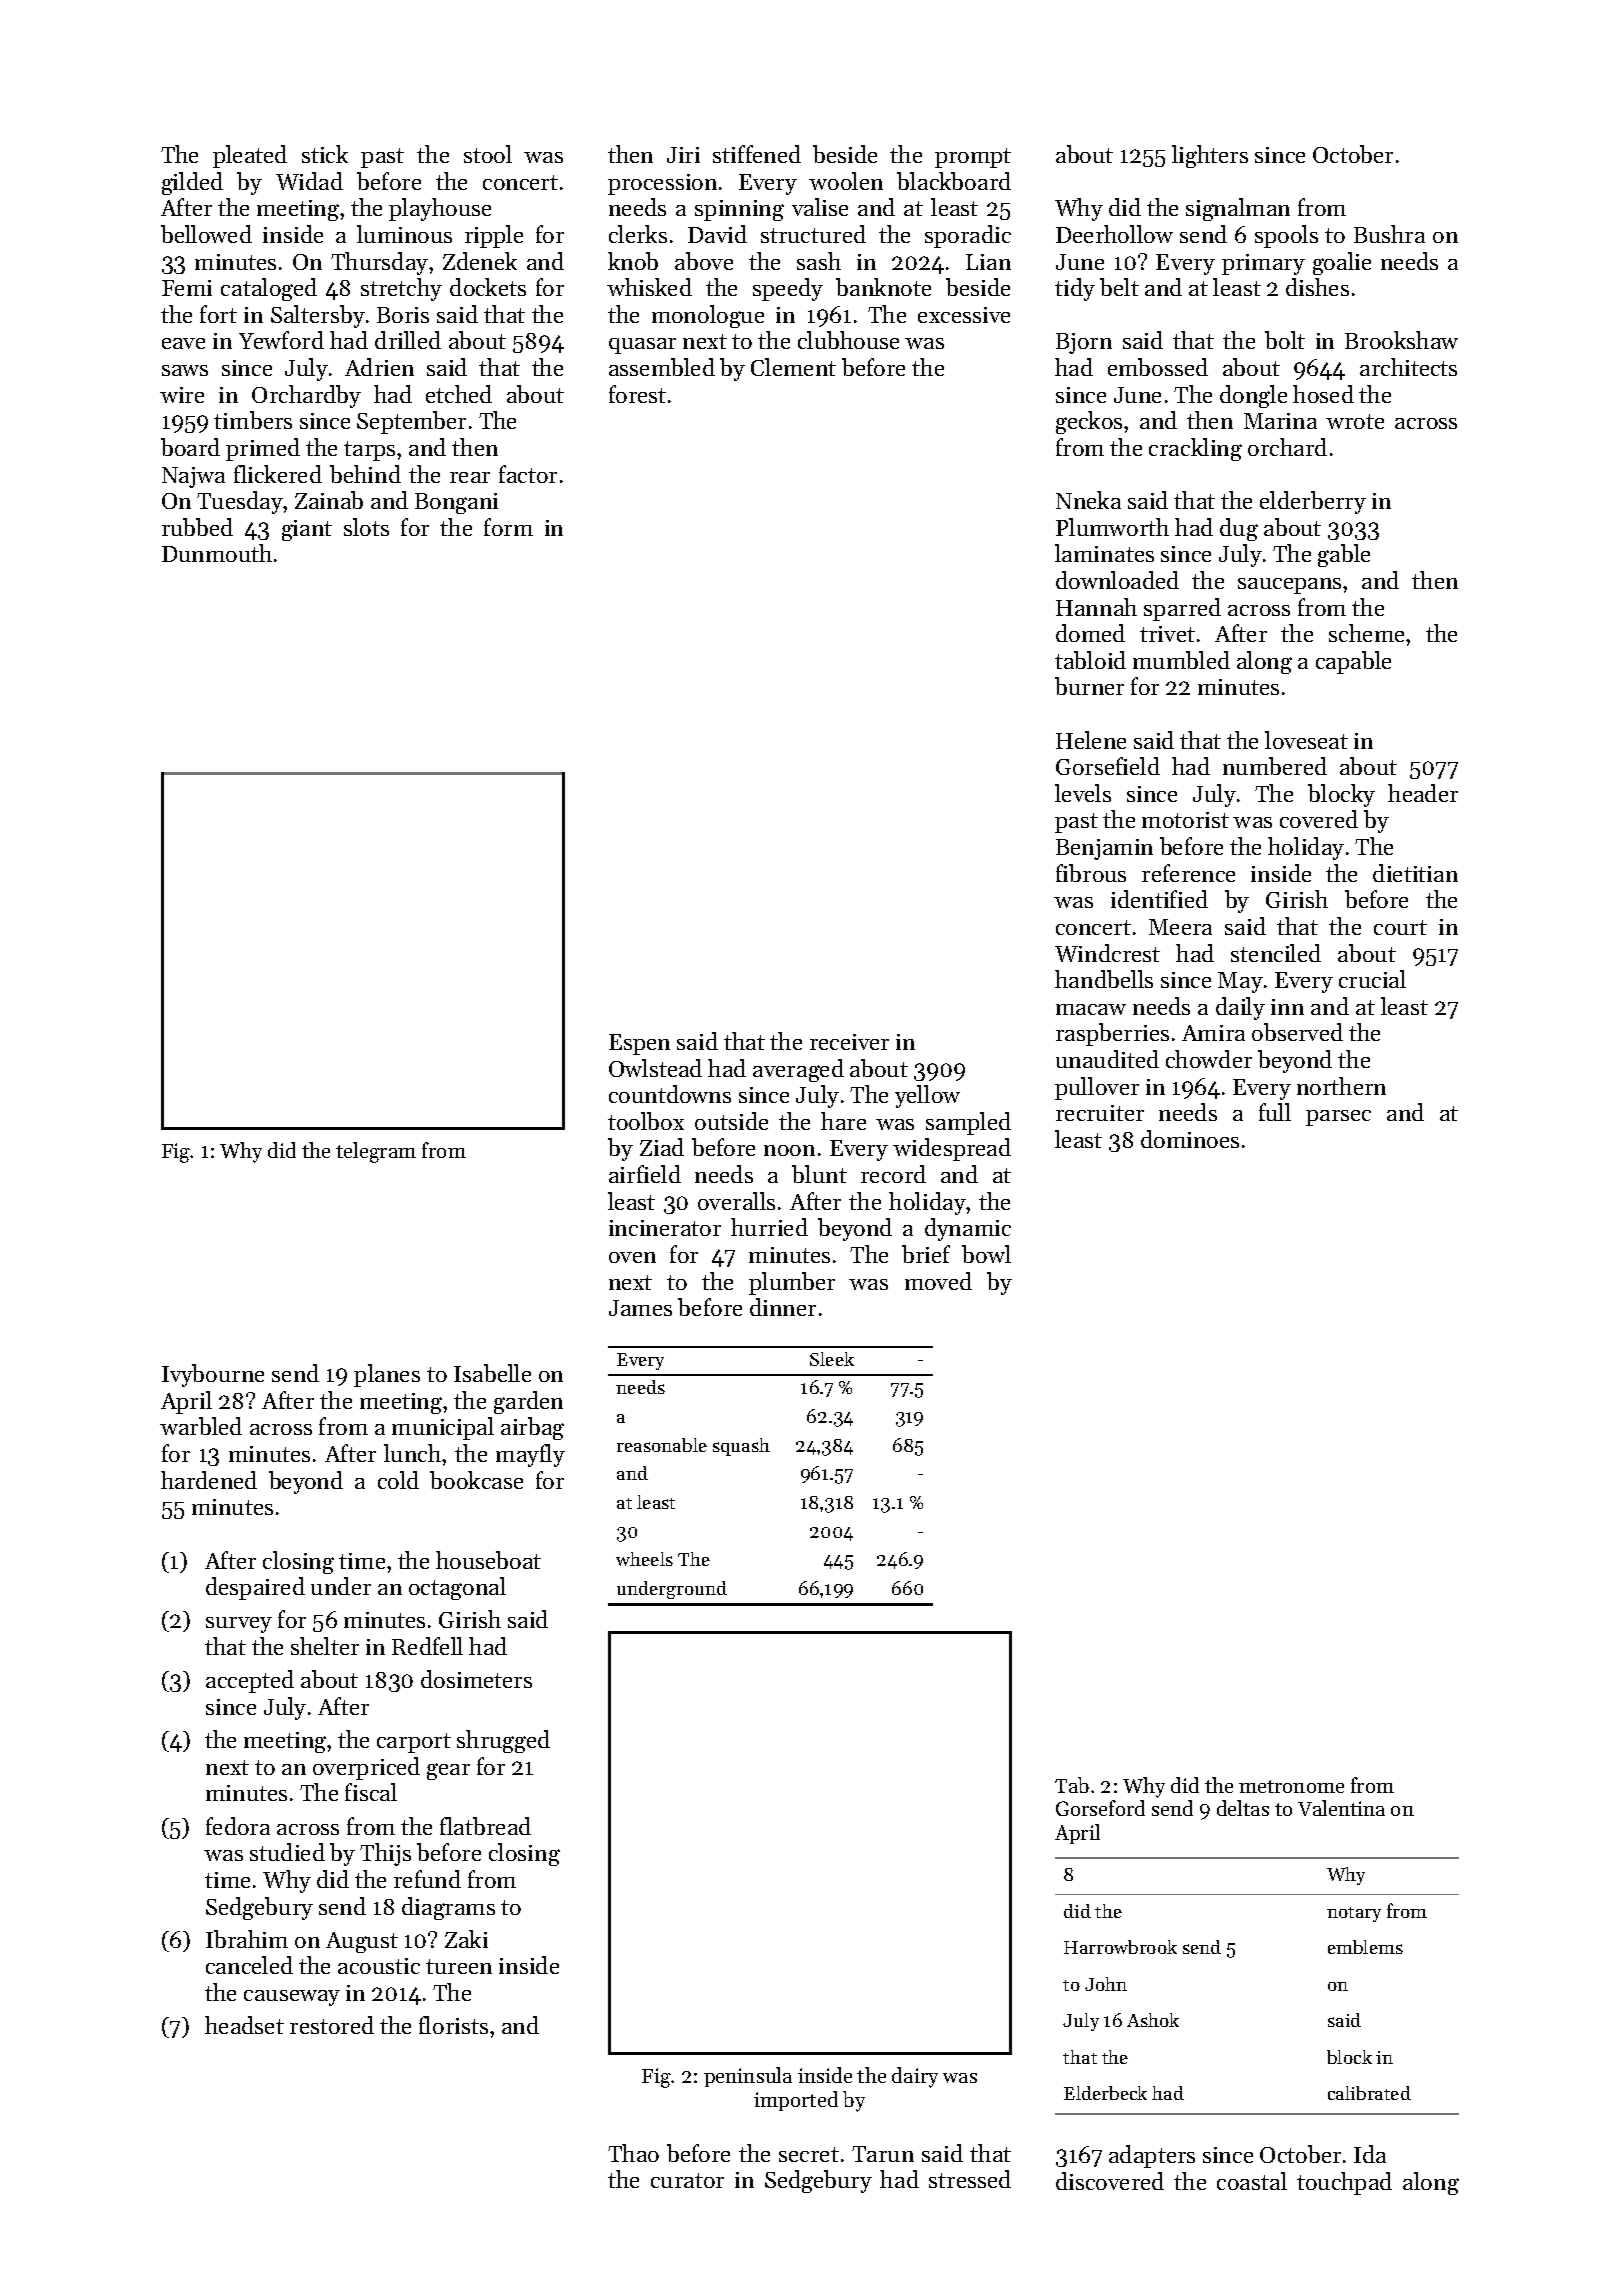  What do you see at coordinates (508, 527) in the image?
I see `form` at bounding box center [508, 527].
